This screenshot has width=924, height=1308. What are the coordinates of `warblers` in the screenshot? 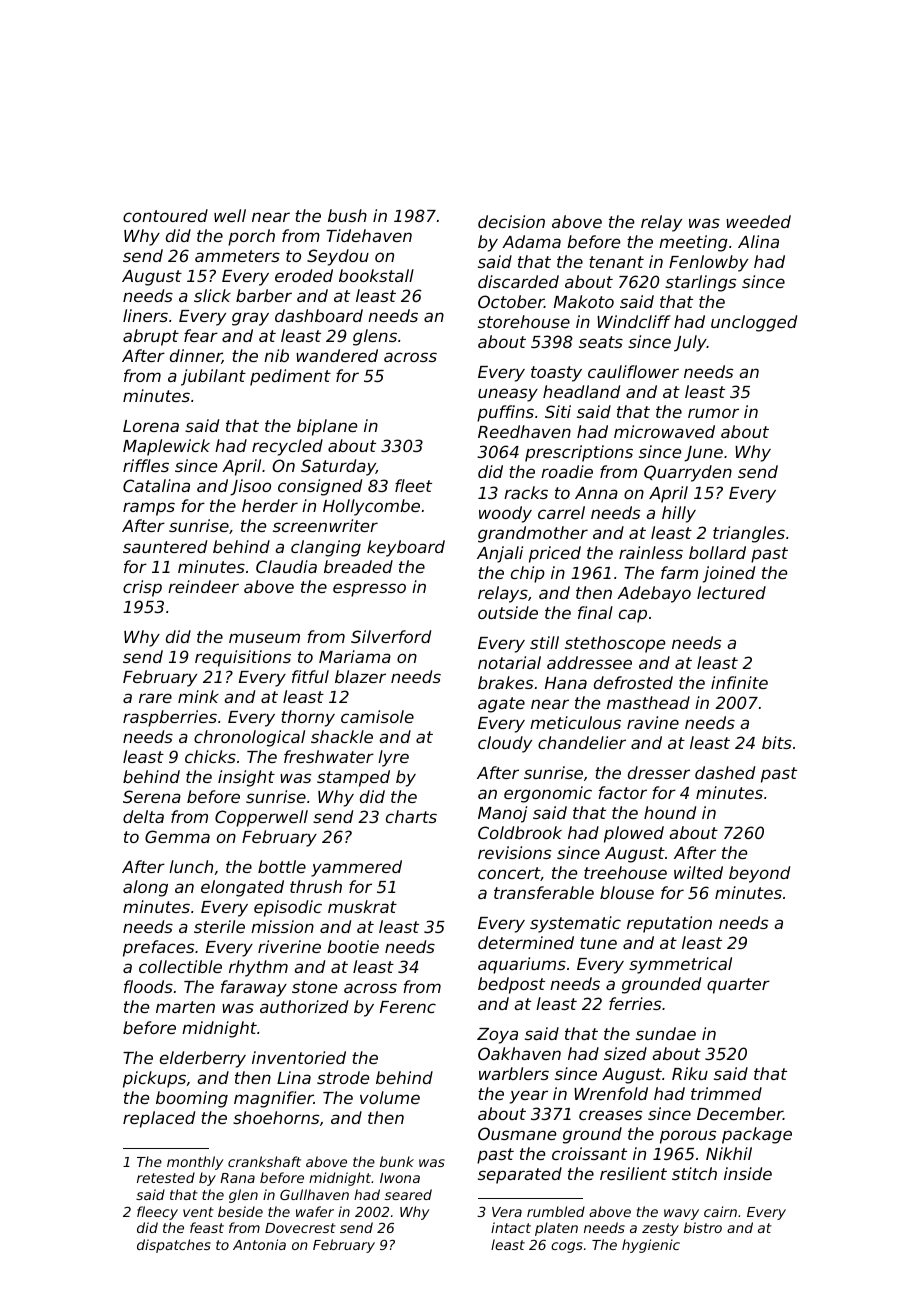 It's located at (514, 1073).
